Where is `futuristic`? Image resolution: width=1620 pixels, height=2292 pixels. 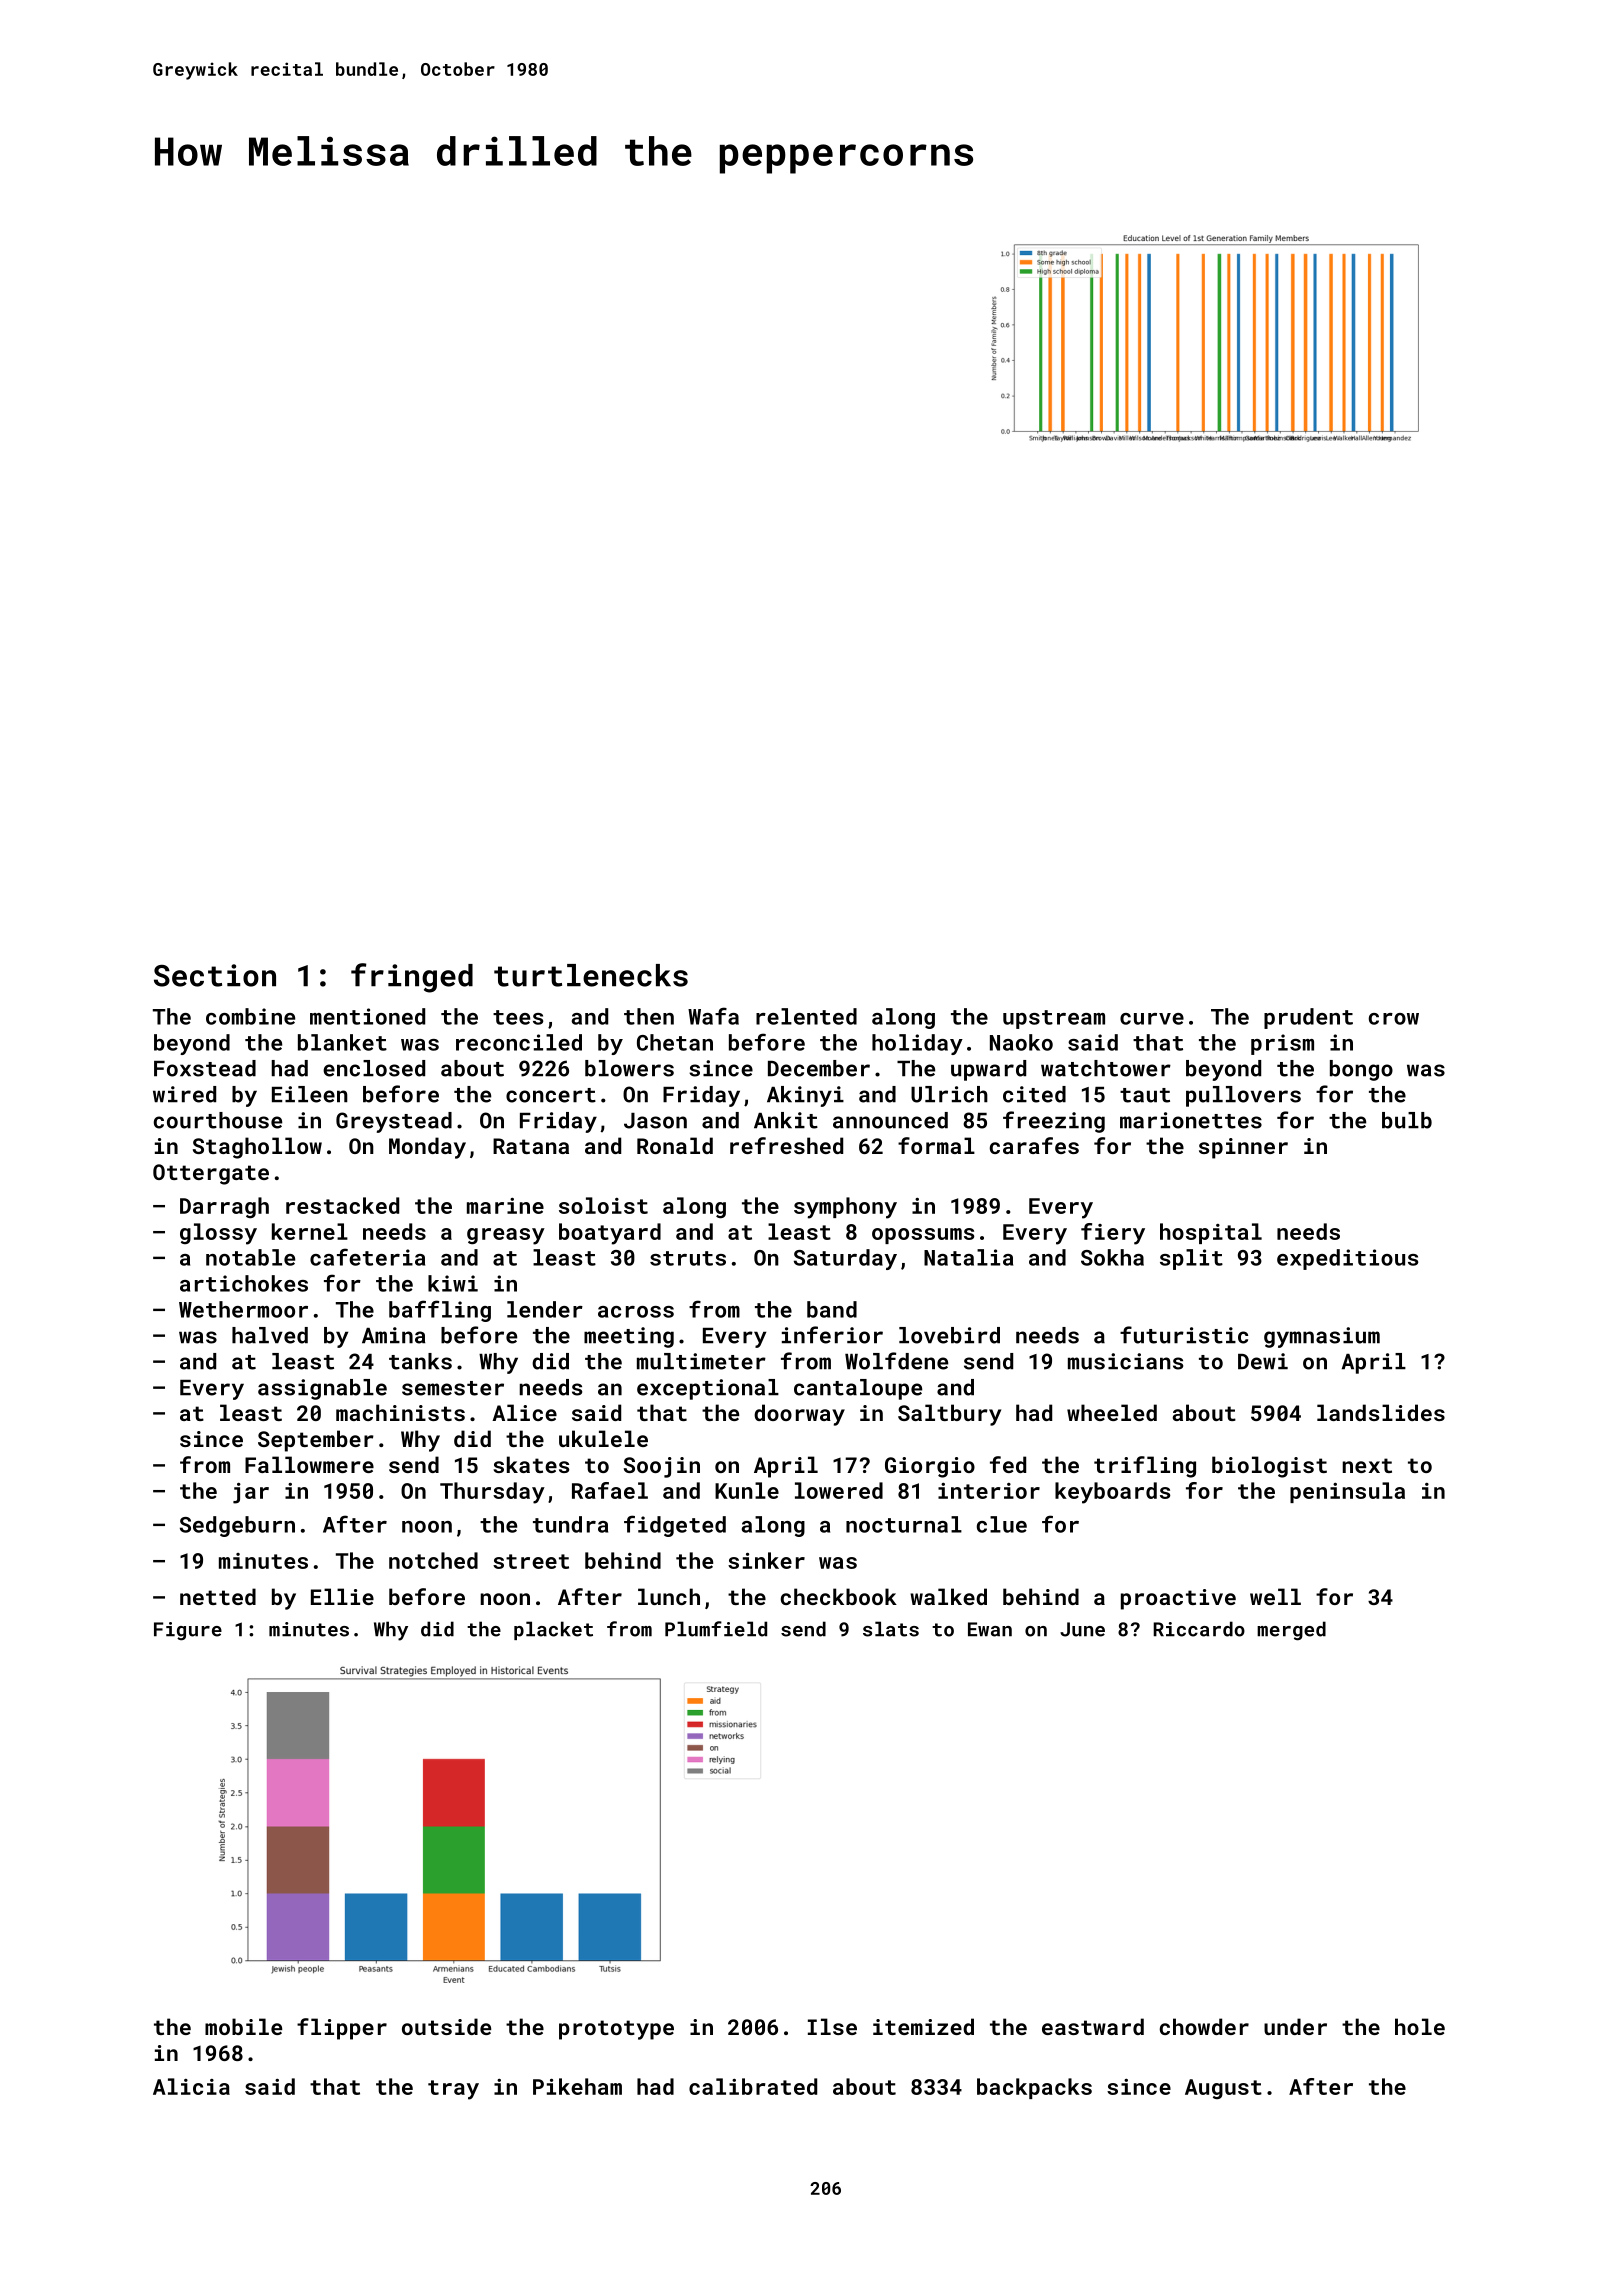
futuristic is located at coordinates (1184, 1335).
